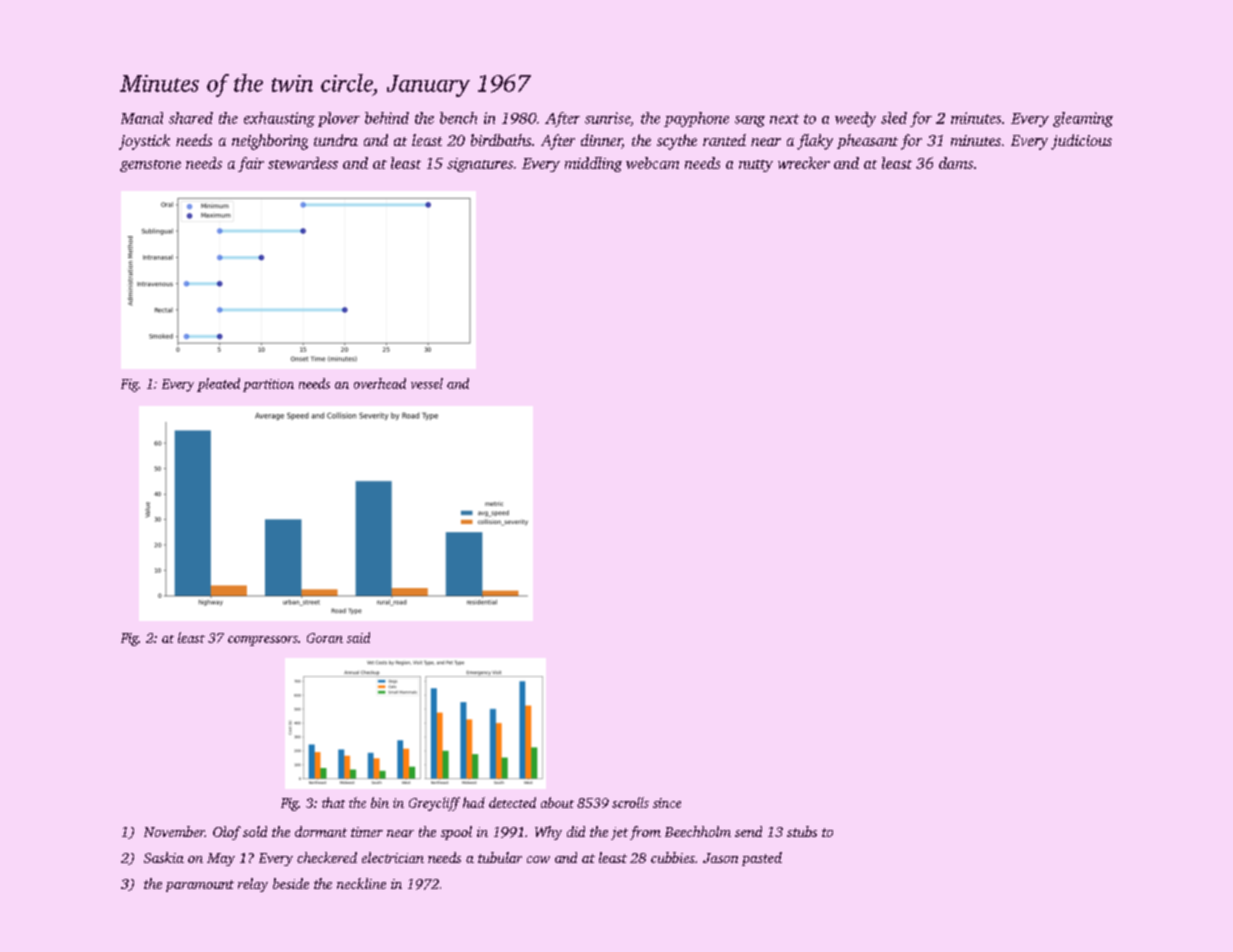  Describe the element at coordinates (263, 641) in the screenshot. I see `compressors` at that location.
